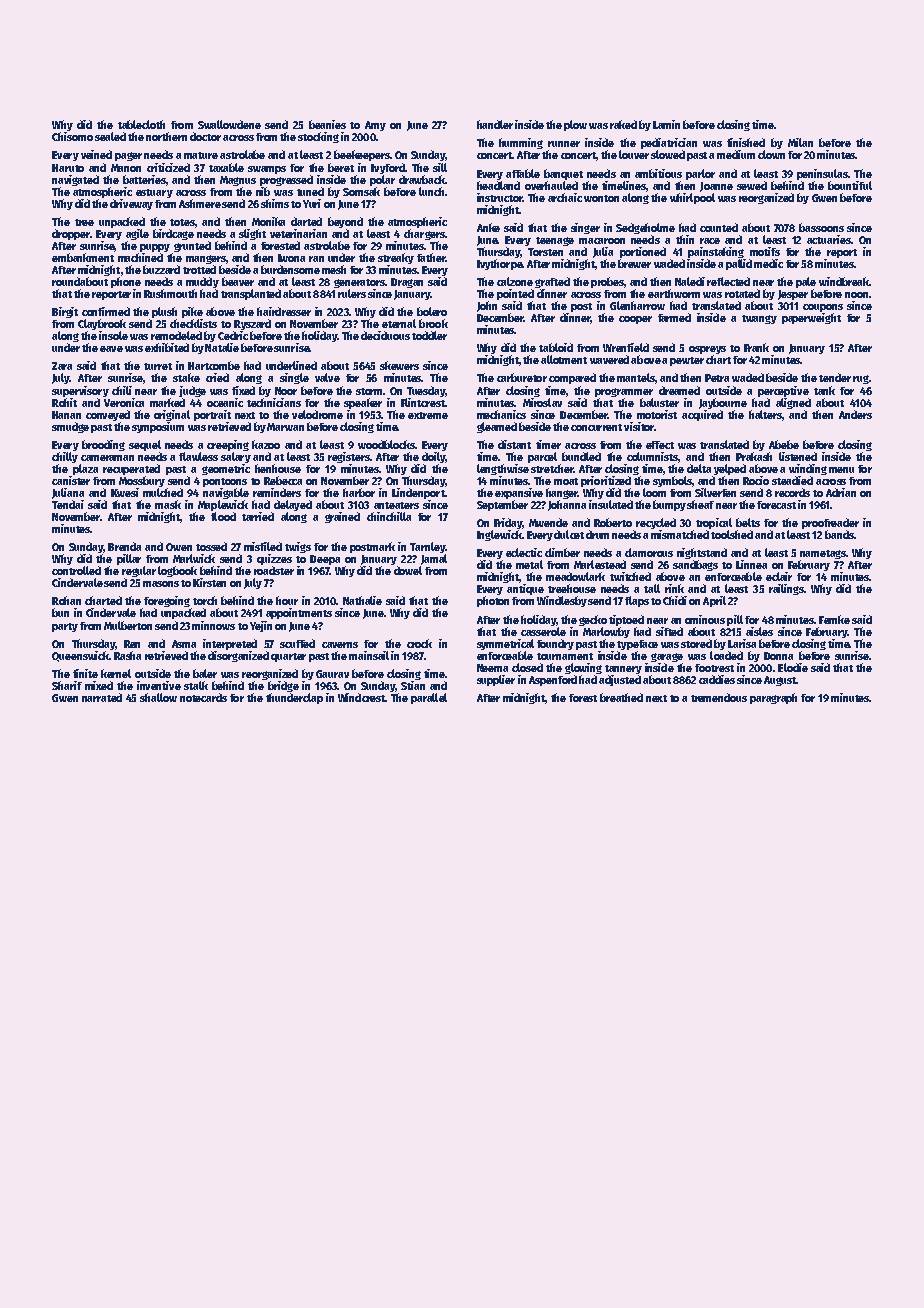 Image resolution: width=924 pixels, height=1308 pixels. I want to click on humming, so click(521, 143).
